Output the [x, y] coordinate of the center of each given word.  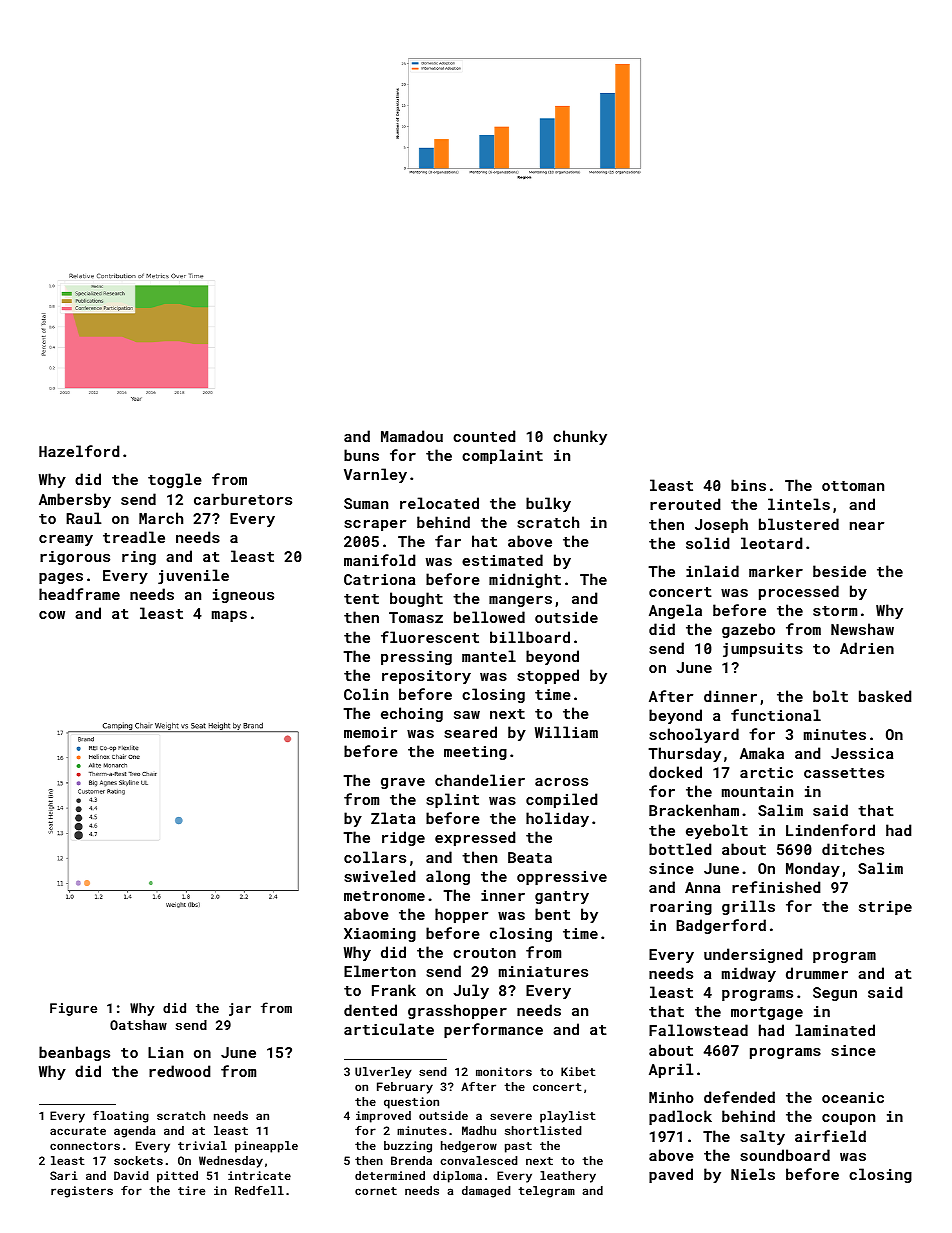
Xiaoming [380, 935]
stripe [885, 908]
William [566, 732]
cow [52, 615]
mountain [757, 791]
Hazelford [79, 451]
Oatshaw [138, 1025]
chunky [580, 437]
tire [191, 1190]
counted [484, 436]
